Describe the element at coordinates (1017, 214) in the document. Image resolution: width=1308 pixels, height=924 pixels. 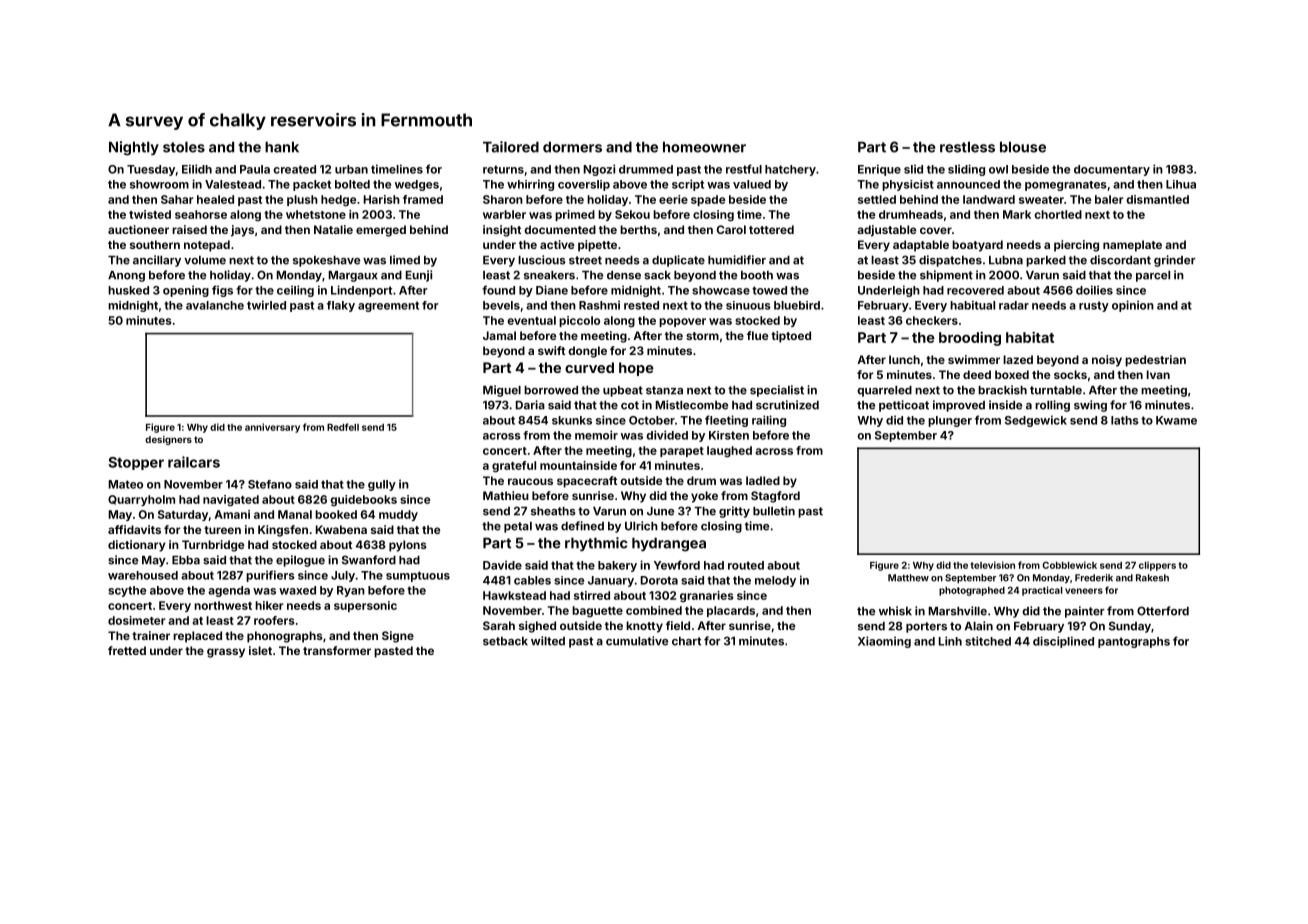
I see `Mark` at that location.
